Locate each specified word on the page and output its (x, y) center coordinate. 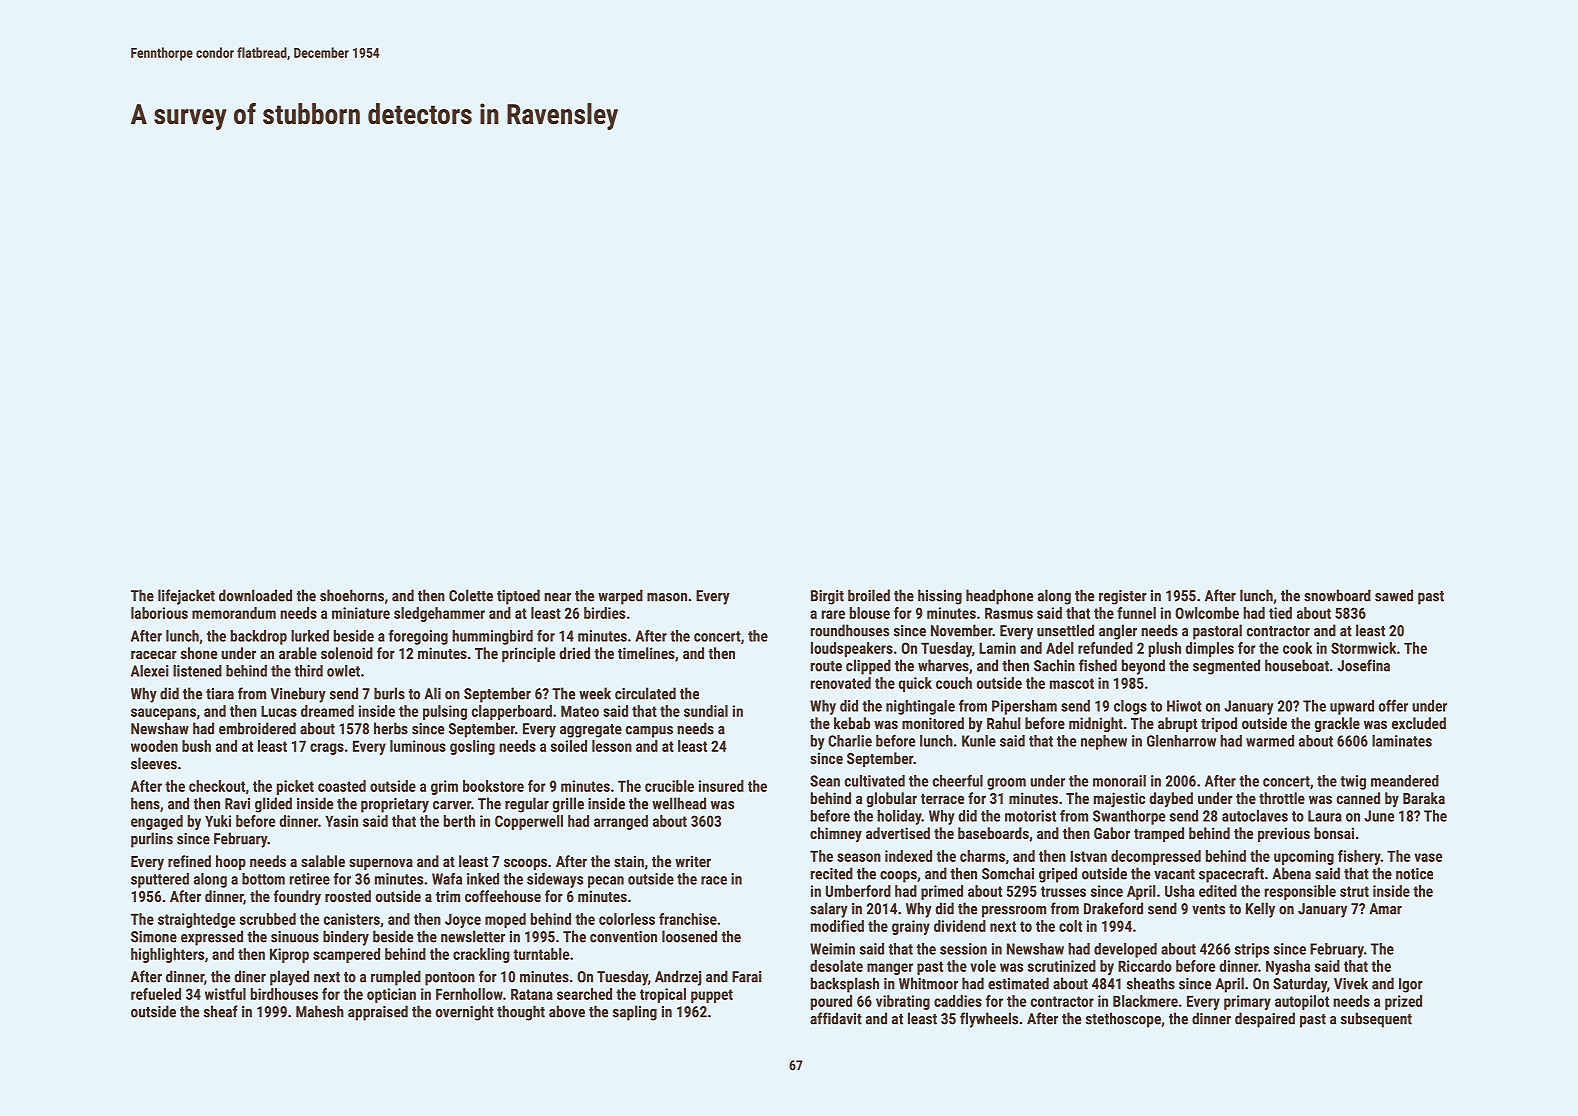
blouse (870, 613)
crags (327, 749)
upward (1352, 707)
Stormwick (1363, 648)
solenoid (347, 653)
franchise (688, 919)
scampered (346, 955)
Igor (1411, 985)
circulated (645, 693)
